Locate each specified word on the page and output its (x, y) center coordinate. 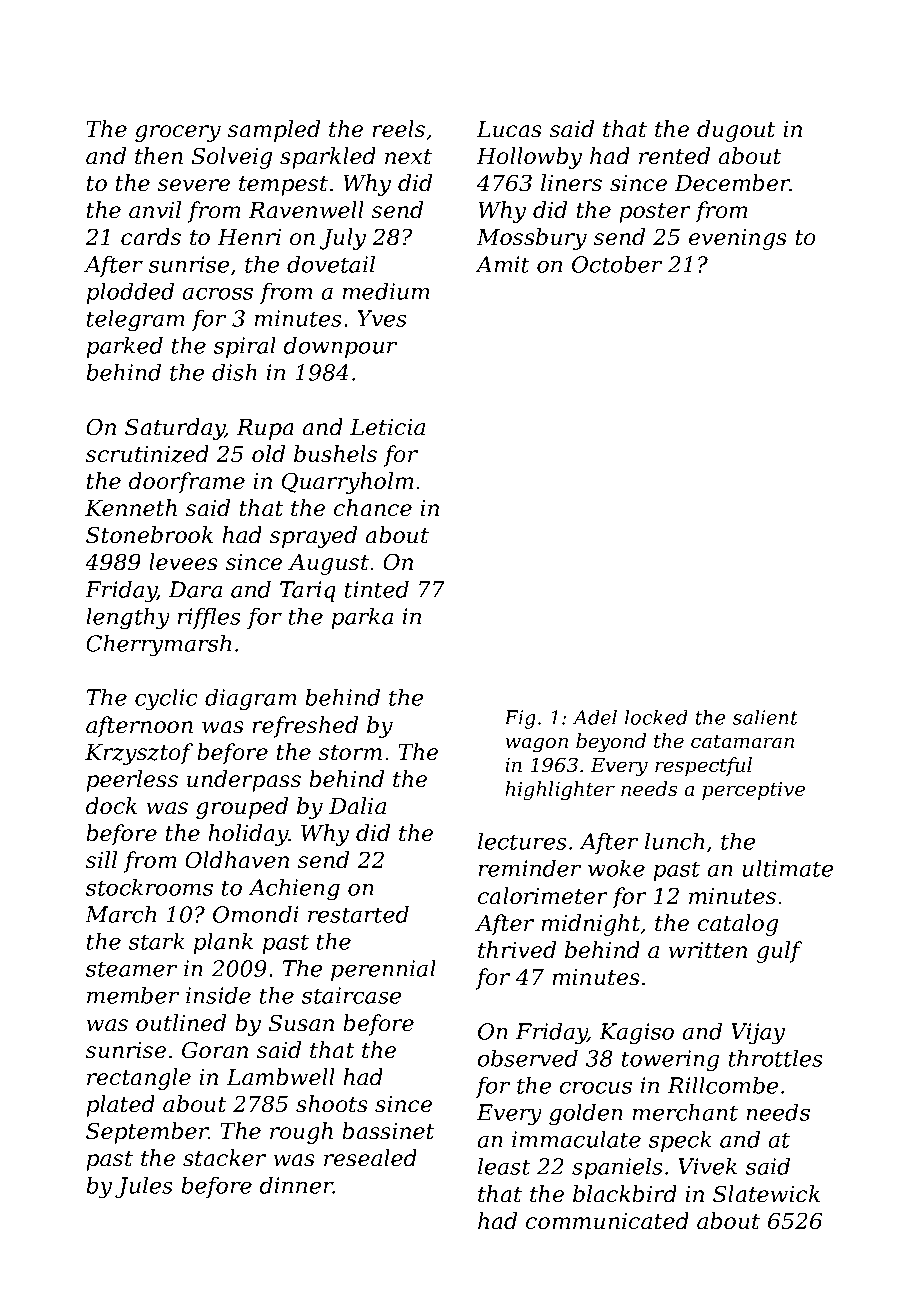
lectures (522, 841)
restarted (358, 914)
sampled (274, 131)
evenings (738, 239)
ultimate (787, 868)
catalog (738, 925)
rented (674, 156)
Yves (382, 318)
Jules (144, 1187)
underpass (244, 781)
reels (398, 129)
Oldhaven (237, 860)
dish (234, 372)
